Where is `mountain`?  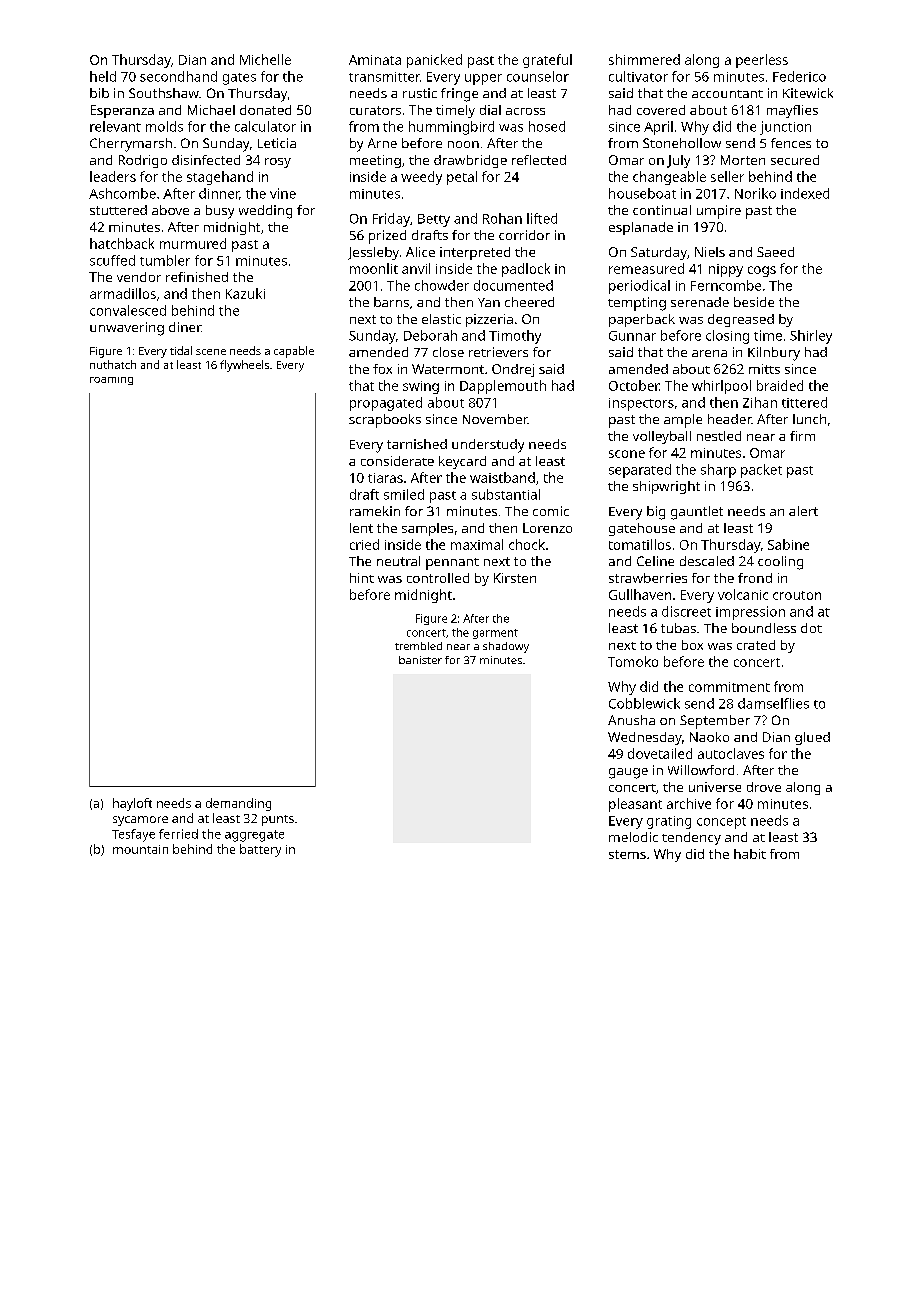
mountain is located at coordinates (140, 849).
